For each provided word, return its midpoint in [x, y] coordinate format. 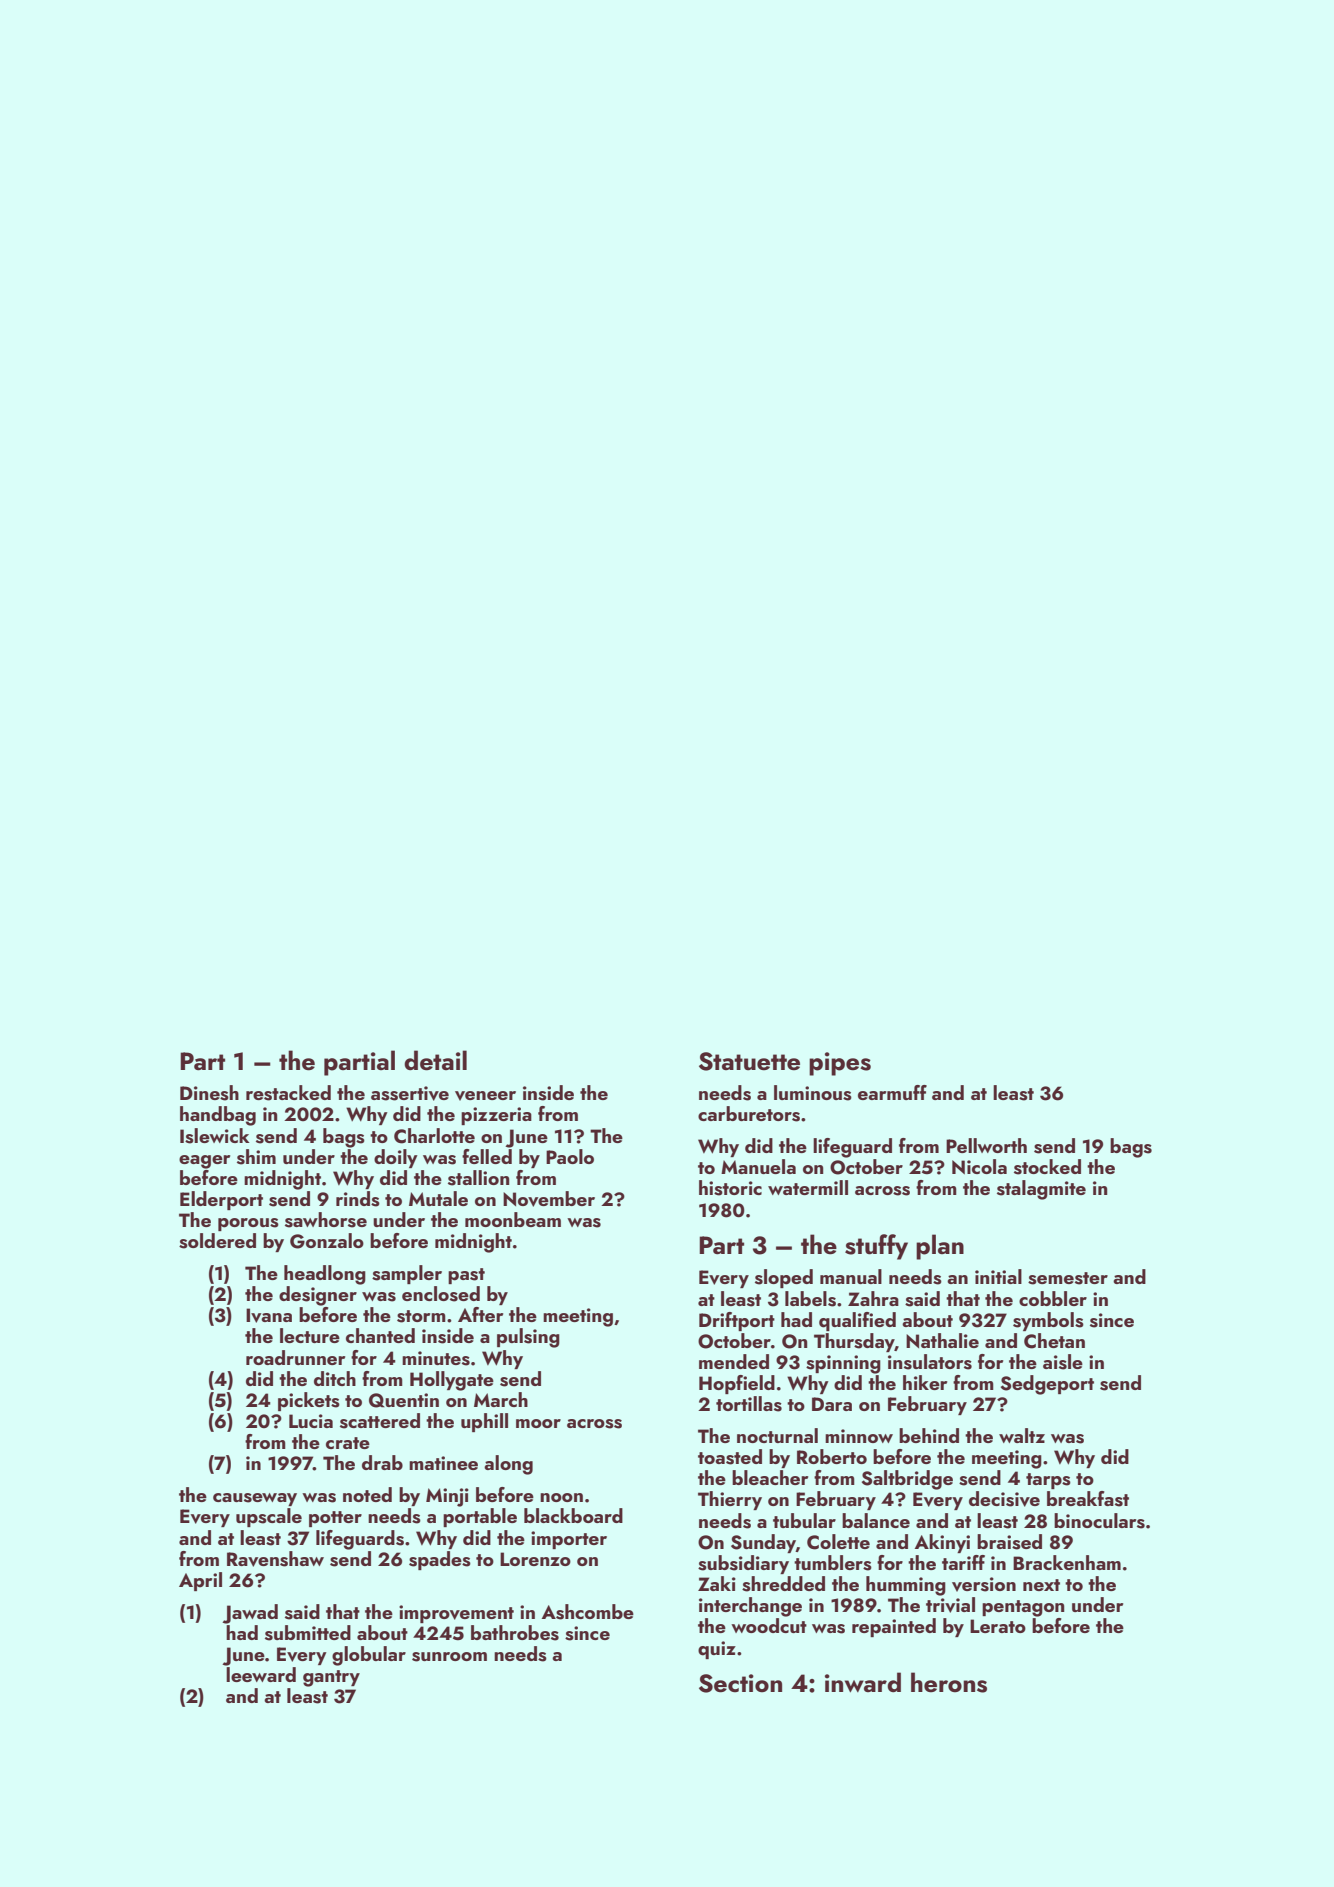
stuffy [876, 1247]
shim [256, 1157]
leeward [261, 1674]
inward [863, 1682]
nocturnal [777, 1435]
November [549, 1199]
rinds [358, 1199]
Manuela [758, 1166]
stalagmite [1041, 1190]
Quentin [404, 1400]
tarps [1048, 1481]
